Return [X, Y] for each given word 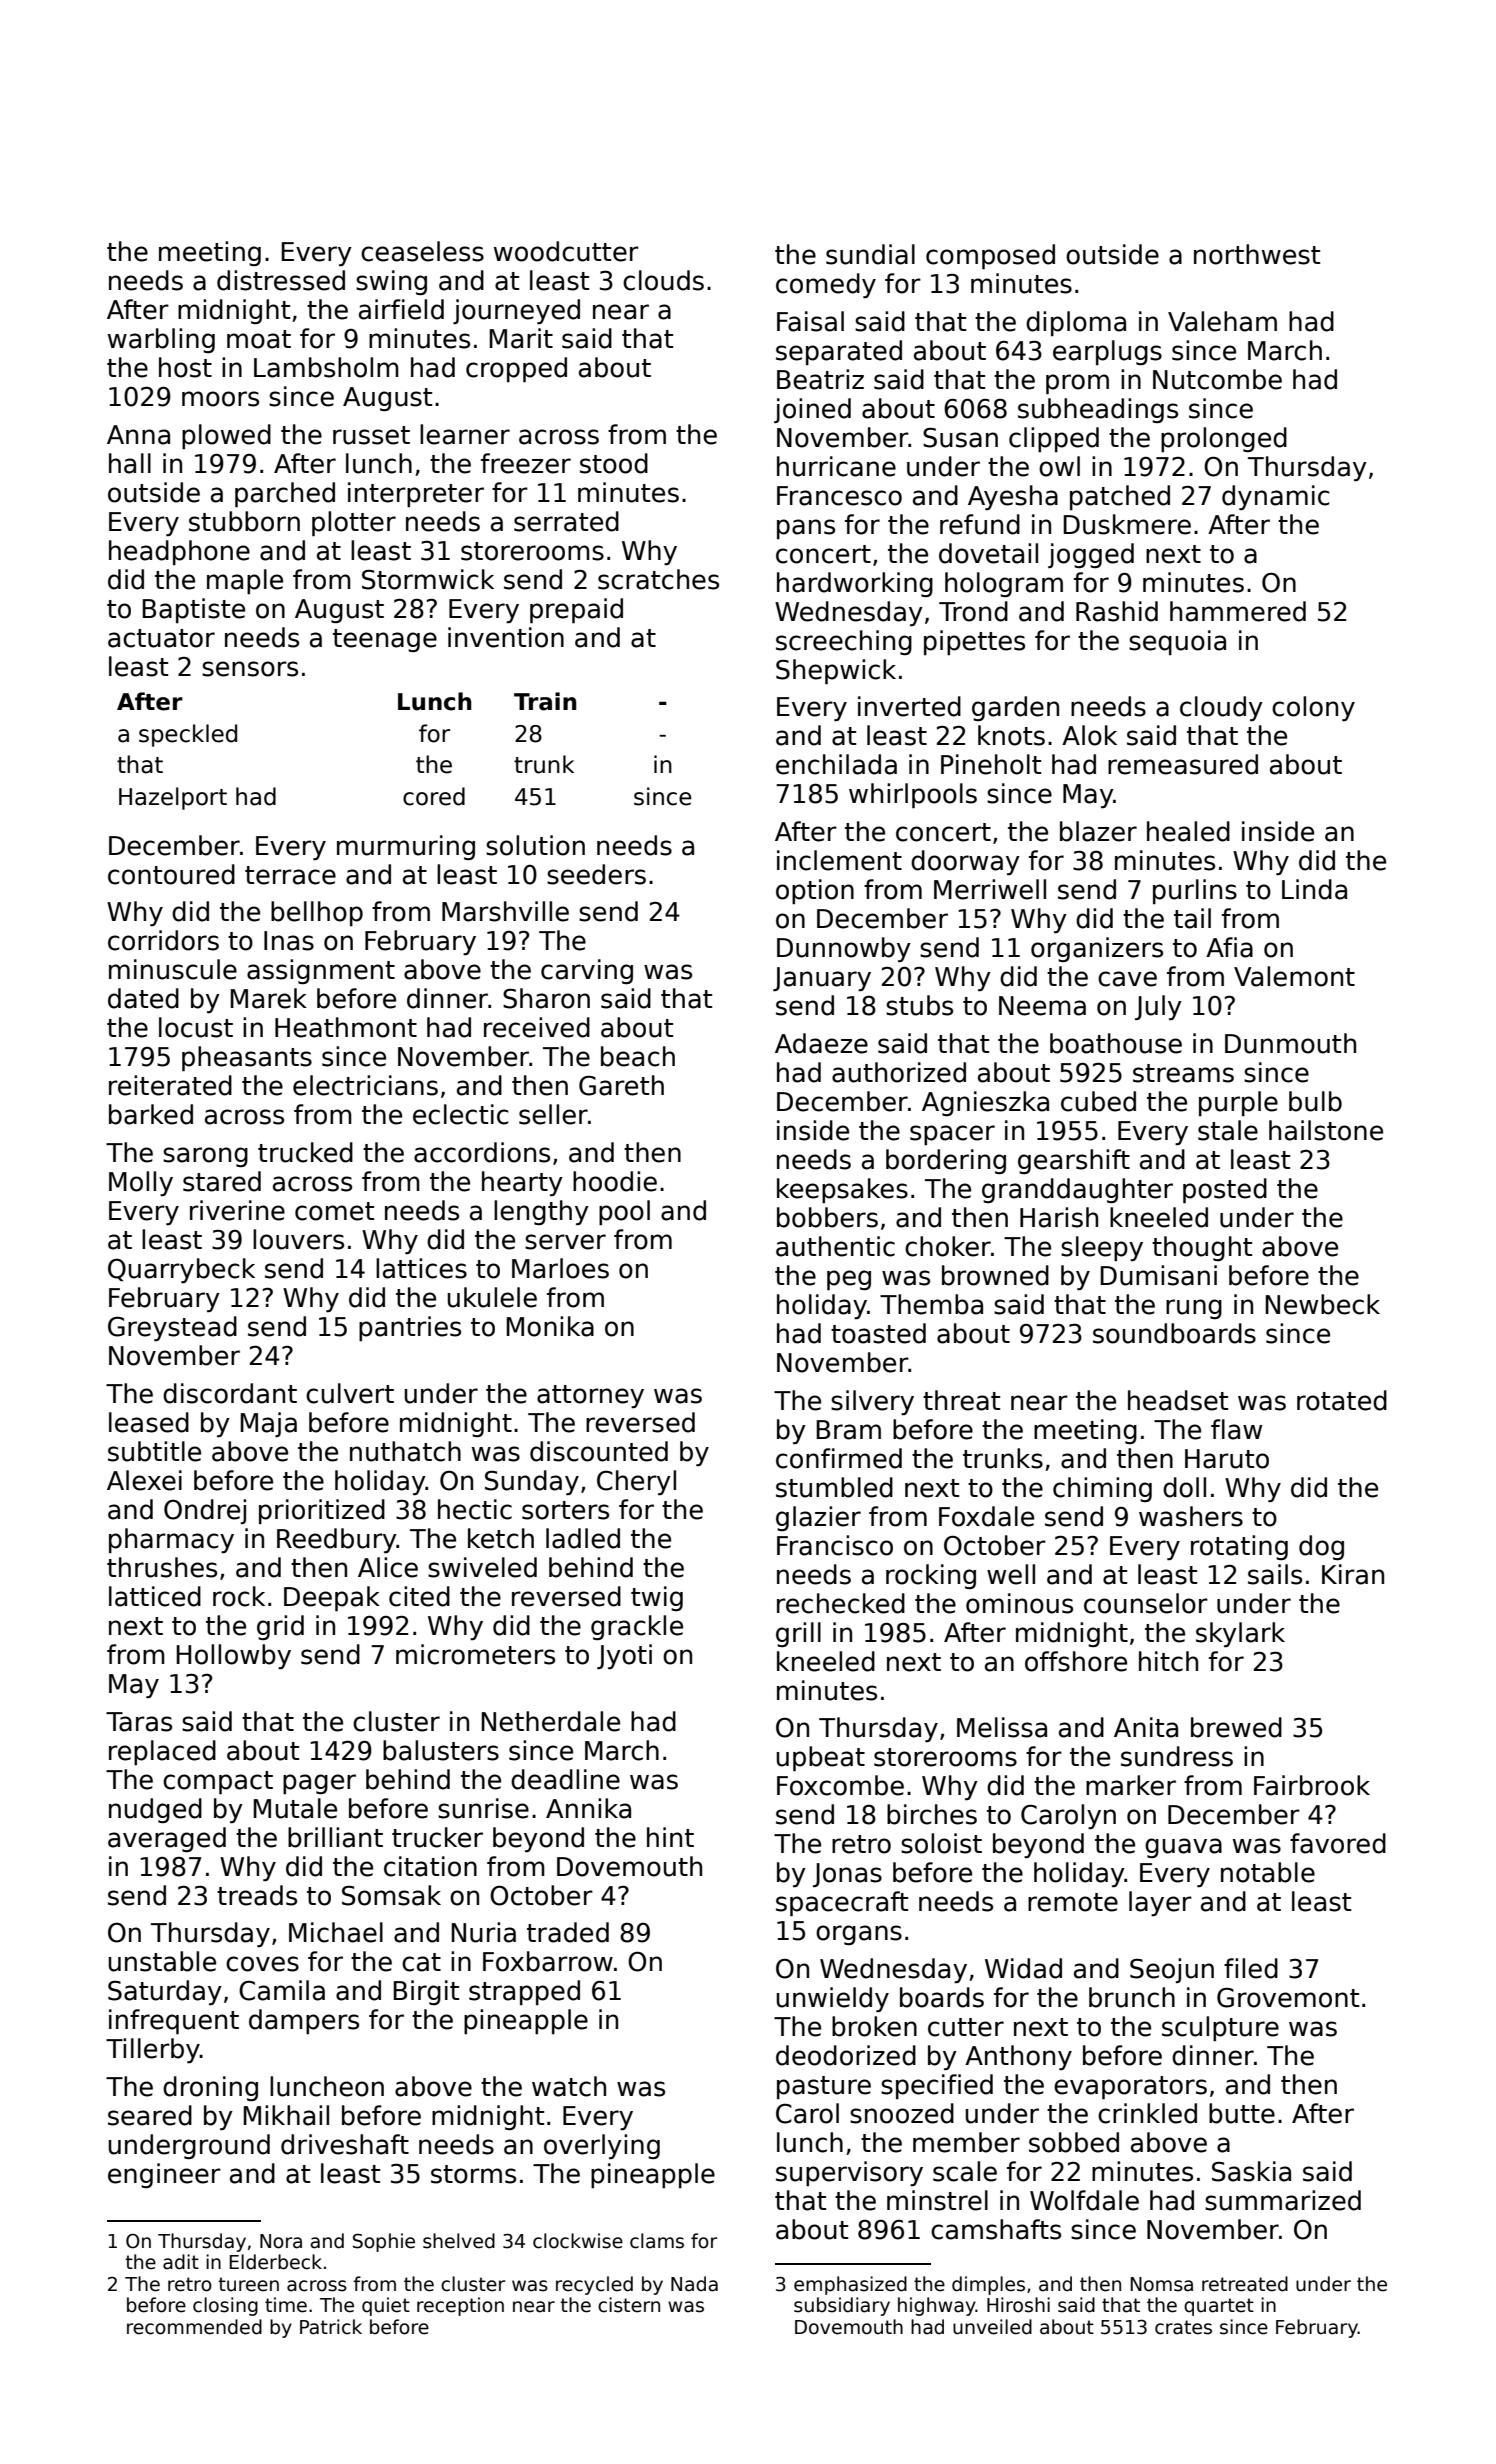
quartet [1219, 2307]
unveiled [992, 2327]
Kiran [1353, 1574]
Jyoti [624, 1656]
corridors [163, 940]
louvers [298, 1239]
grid [280, 1627]
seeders [596, 874]
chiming [1102, 1489]
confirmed [839, 1458]
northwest [1257, 254]
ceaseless [422, 251]
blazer [1098, 831]
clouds [663, 280]
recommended [194, 2327]
